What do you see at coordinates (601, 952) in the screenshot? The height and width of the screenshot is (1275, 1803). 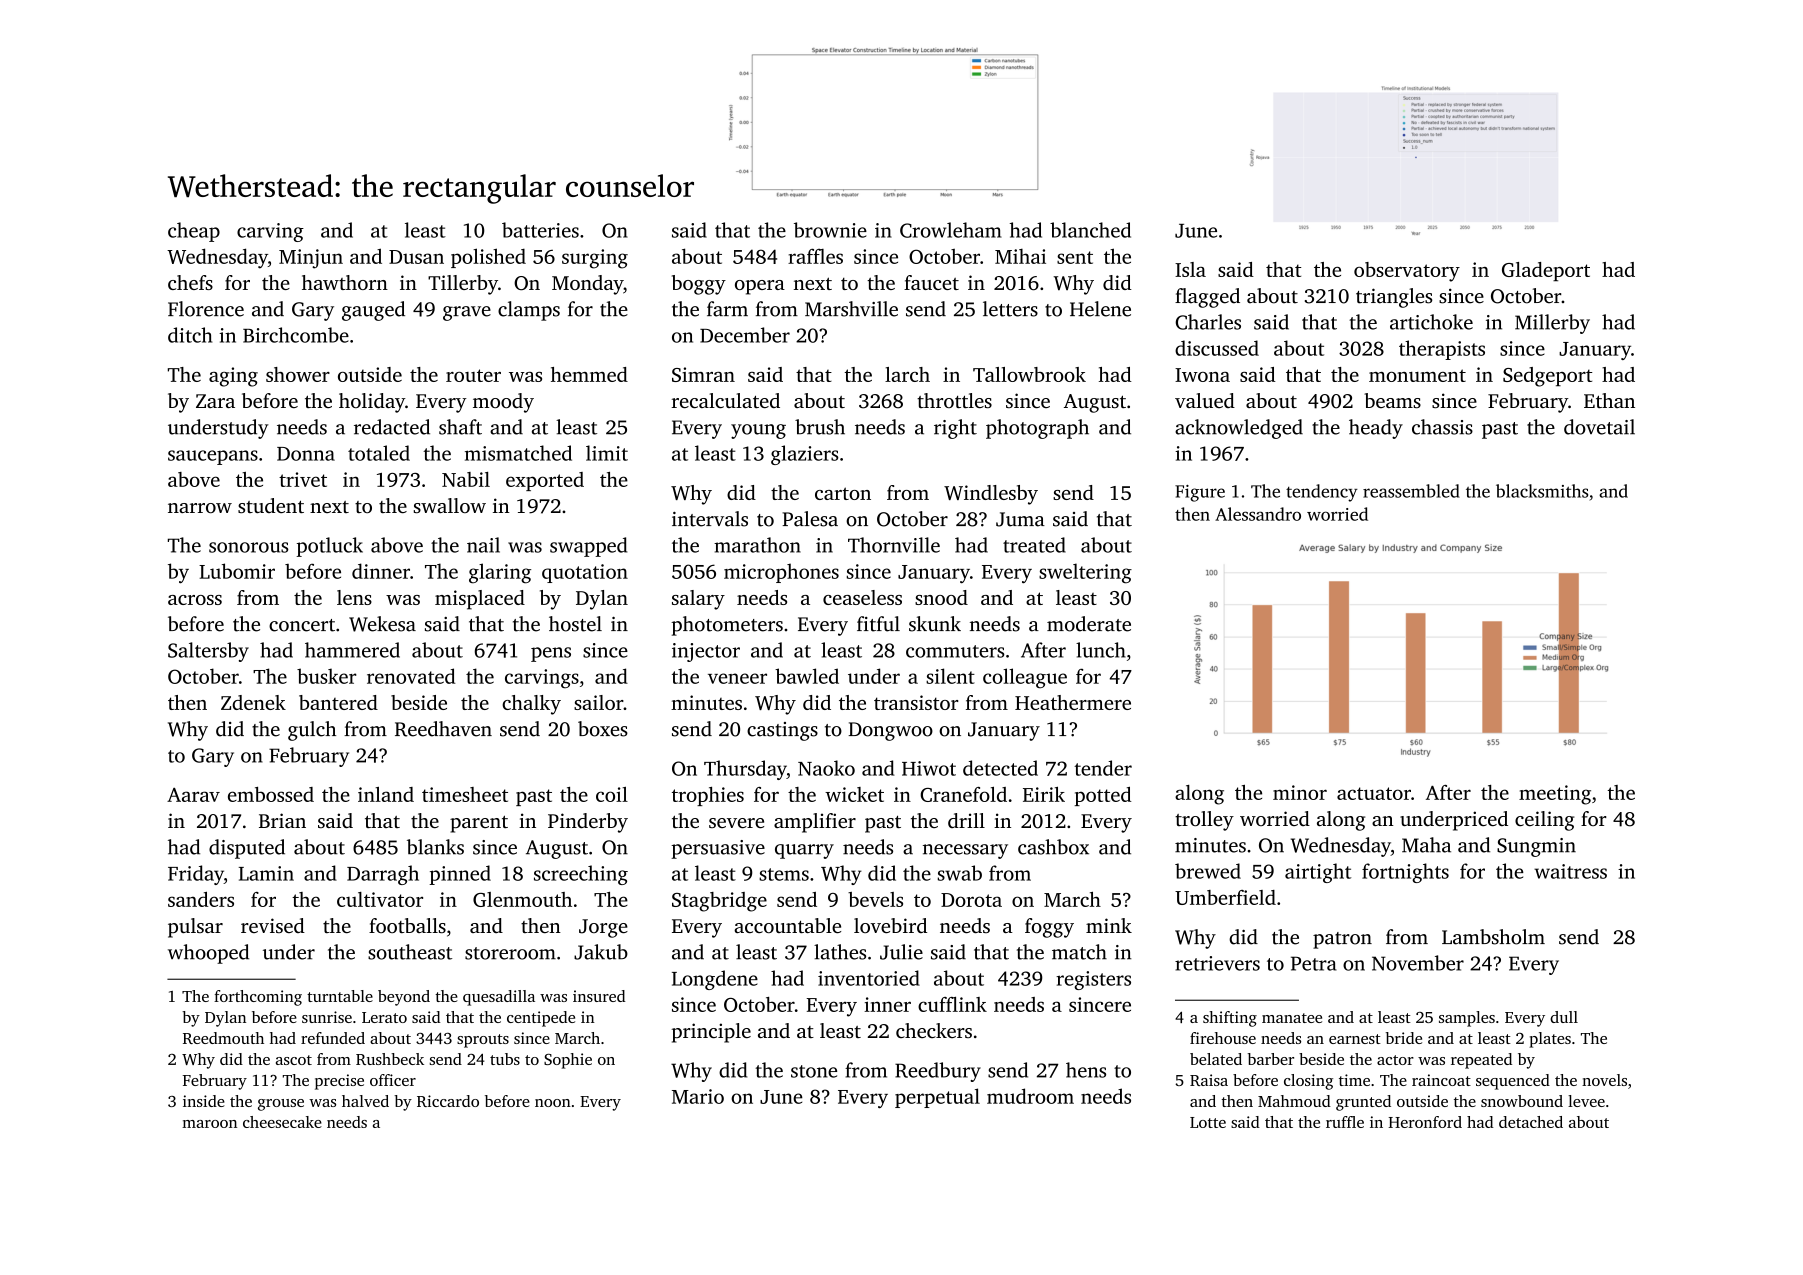 I see `Jakub` at bounding box center [601, 952].
